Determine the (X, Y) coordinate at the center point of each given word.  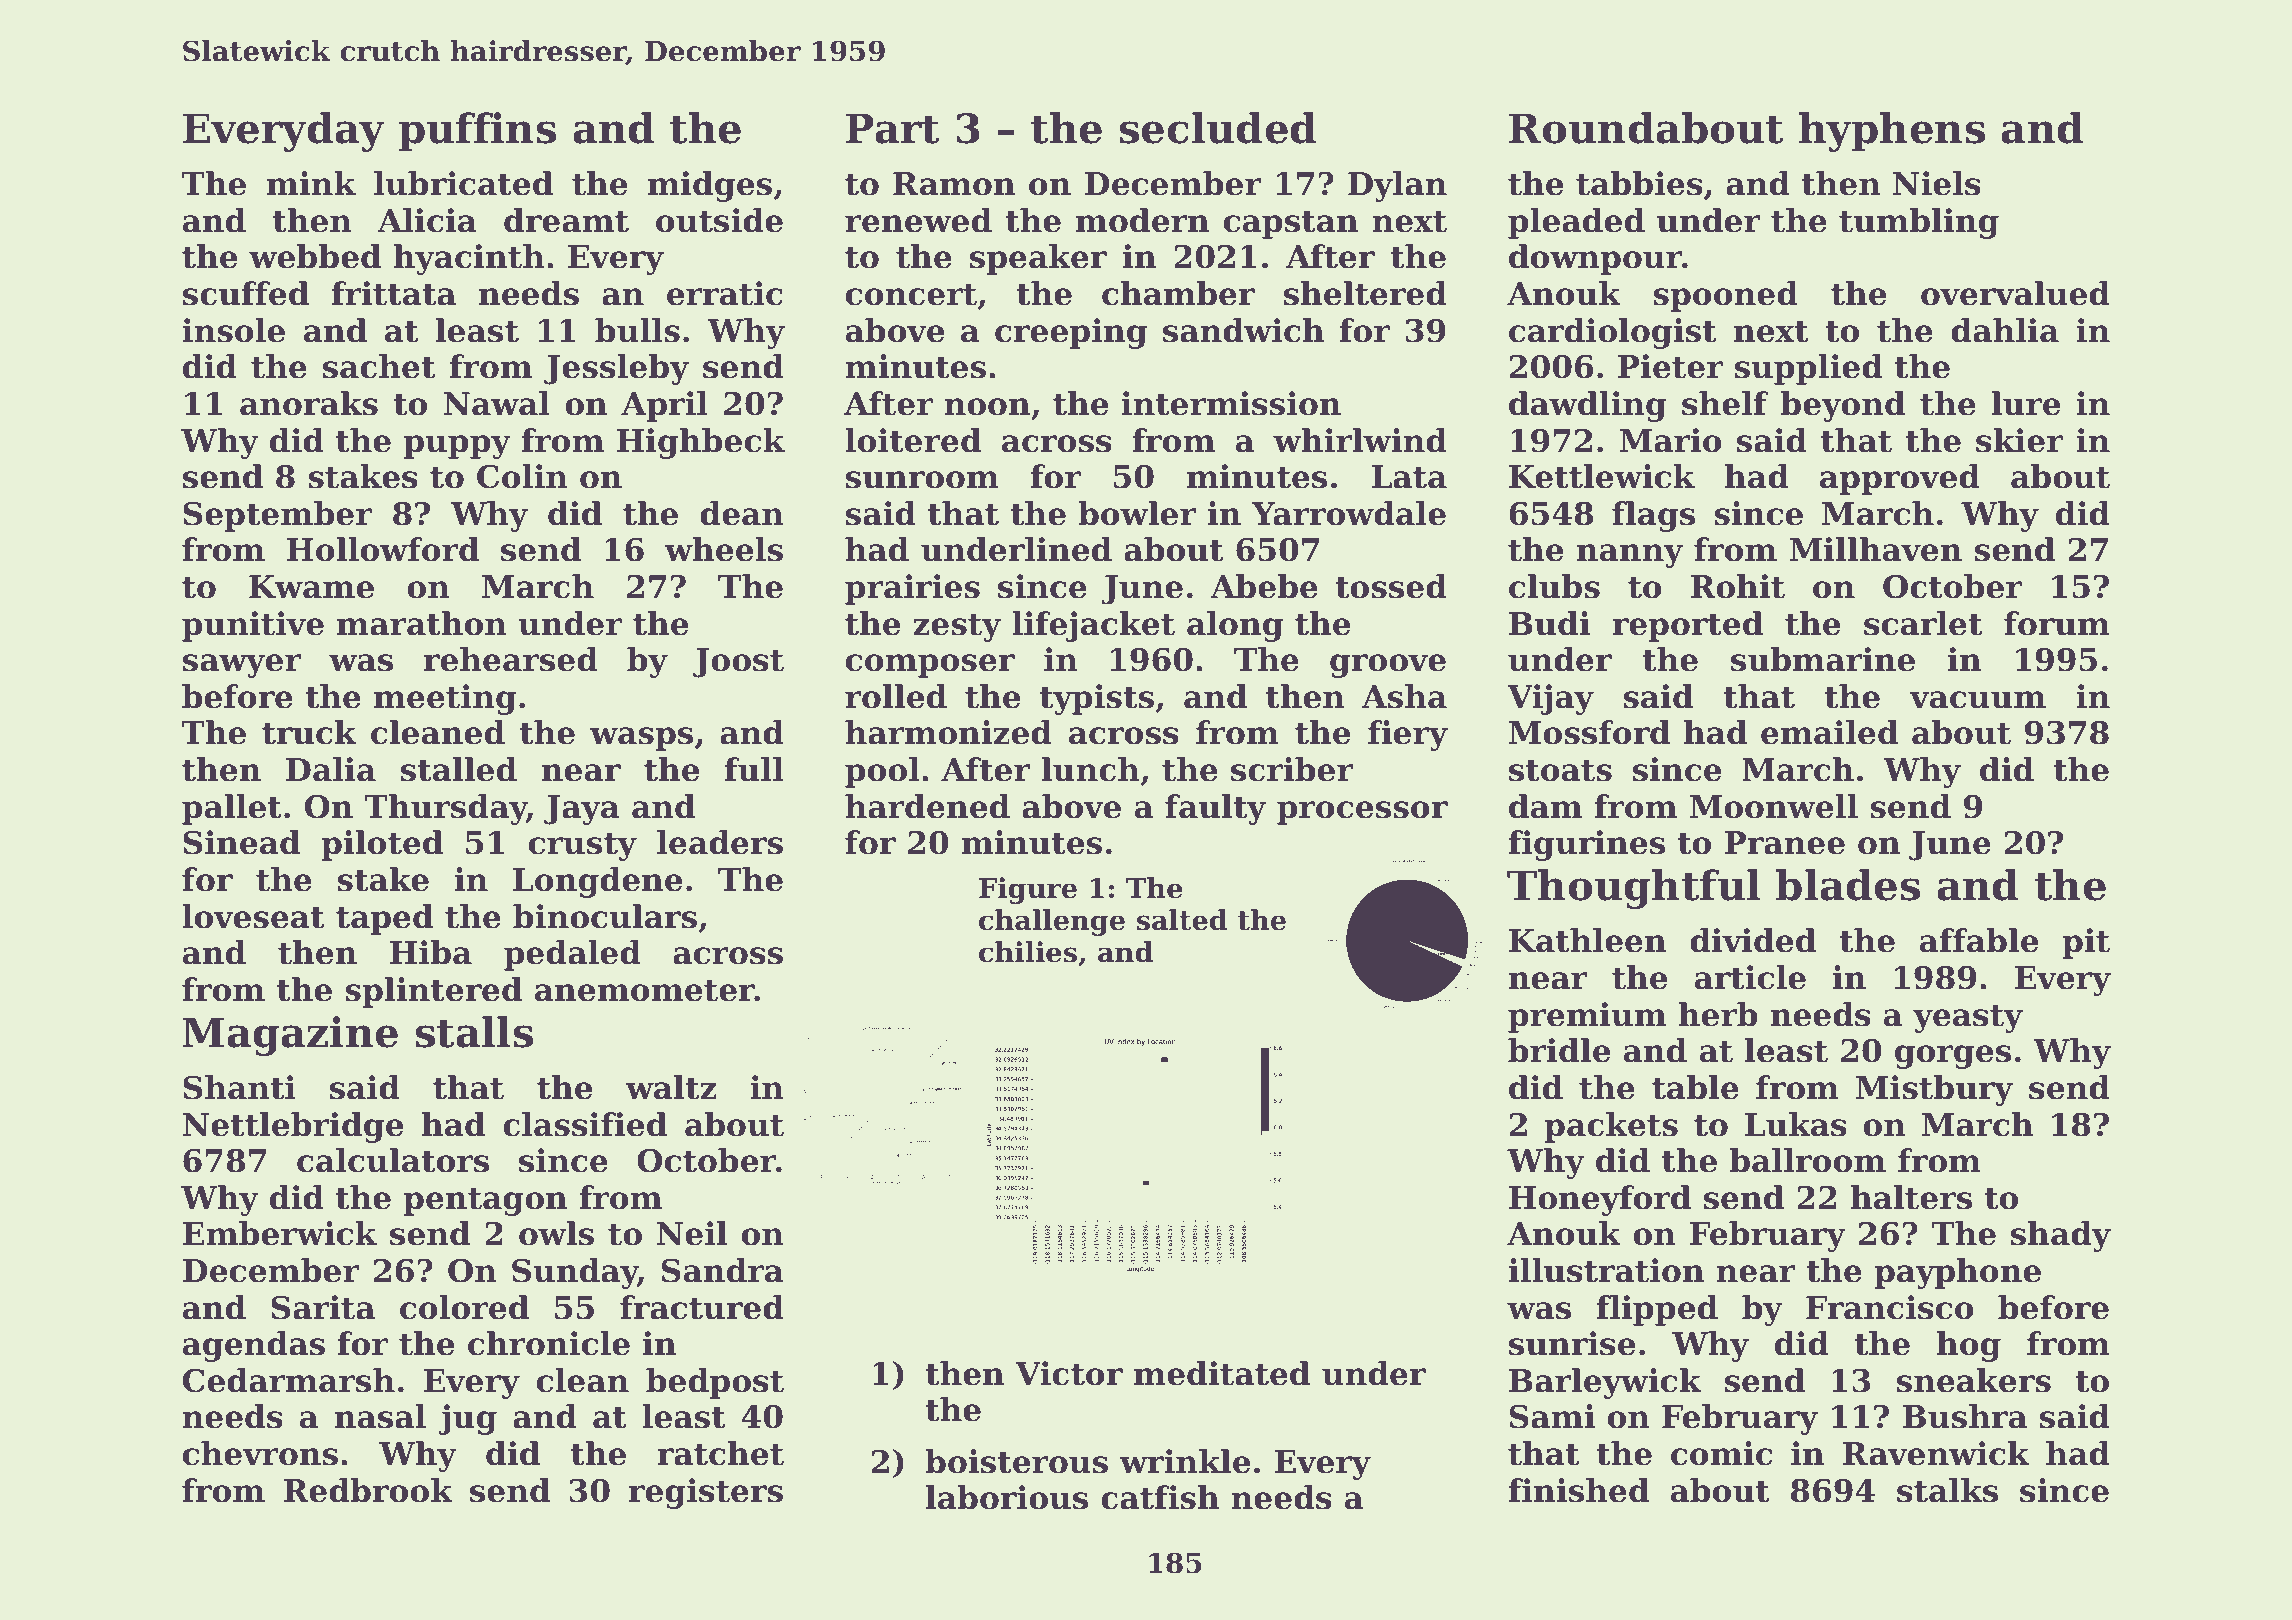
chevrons (260, 1453)
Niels (1937, 183)
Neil (692, 1233)
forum (2057, 623)
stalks (1947, 1490)
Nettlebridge (293, 1127)
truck (309, 732)
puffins (477, 132)
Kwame (311, 587)
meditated (1222, 1373)
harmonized (948, 732)
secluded (1218, 128)
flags (1653, 516)
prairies (912, 589)
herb (1718, 1014)
